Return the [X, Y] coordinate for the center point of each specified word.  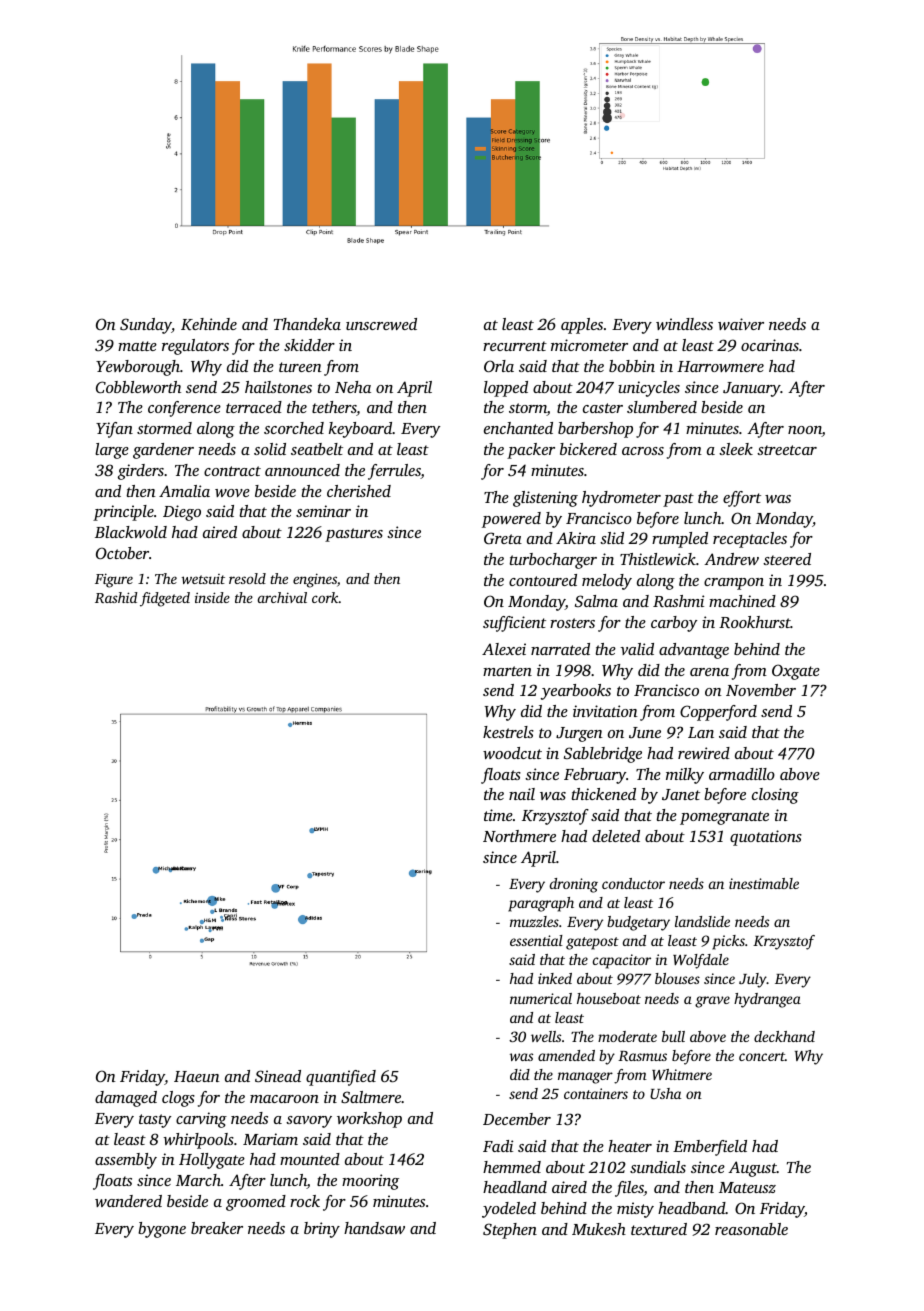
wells [546, 1036]
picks [728, 942]
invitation [605, 711]
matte [137, 346]
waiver [741, 324]
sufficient [514, 624]
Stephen [510, 1231]
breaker [217, 1228]
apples [582, 326]
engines [315, 580]
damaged [126, 1099]
